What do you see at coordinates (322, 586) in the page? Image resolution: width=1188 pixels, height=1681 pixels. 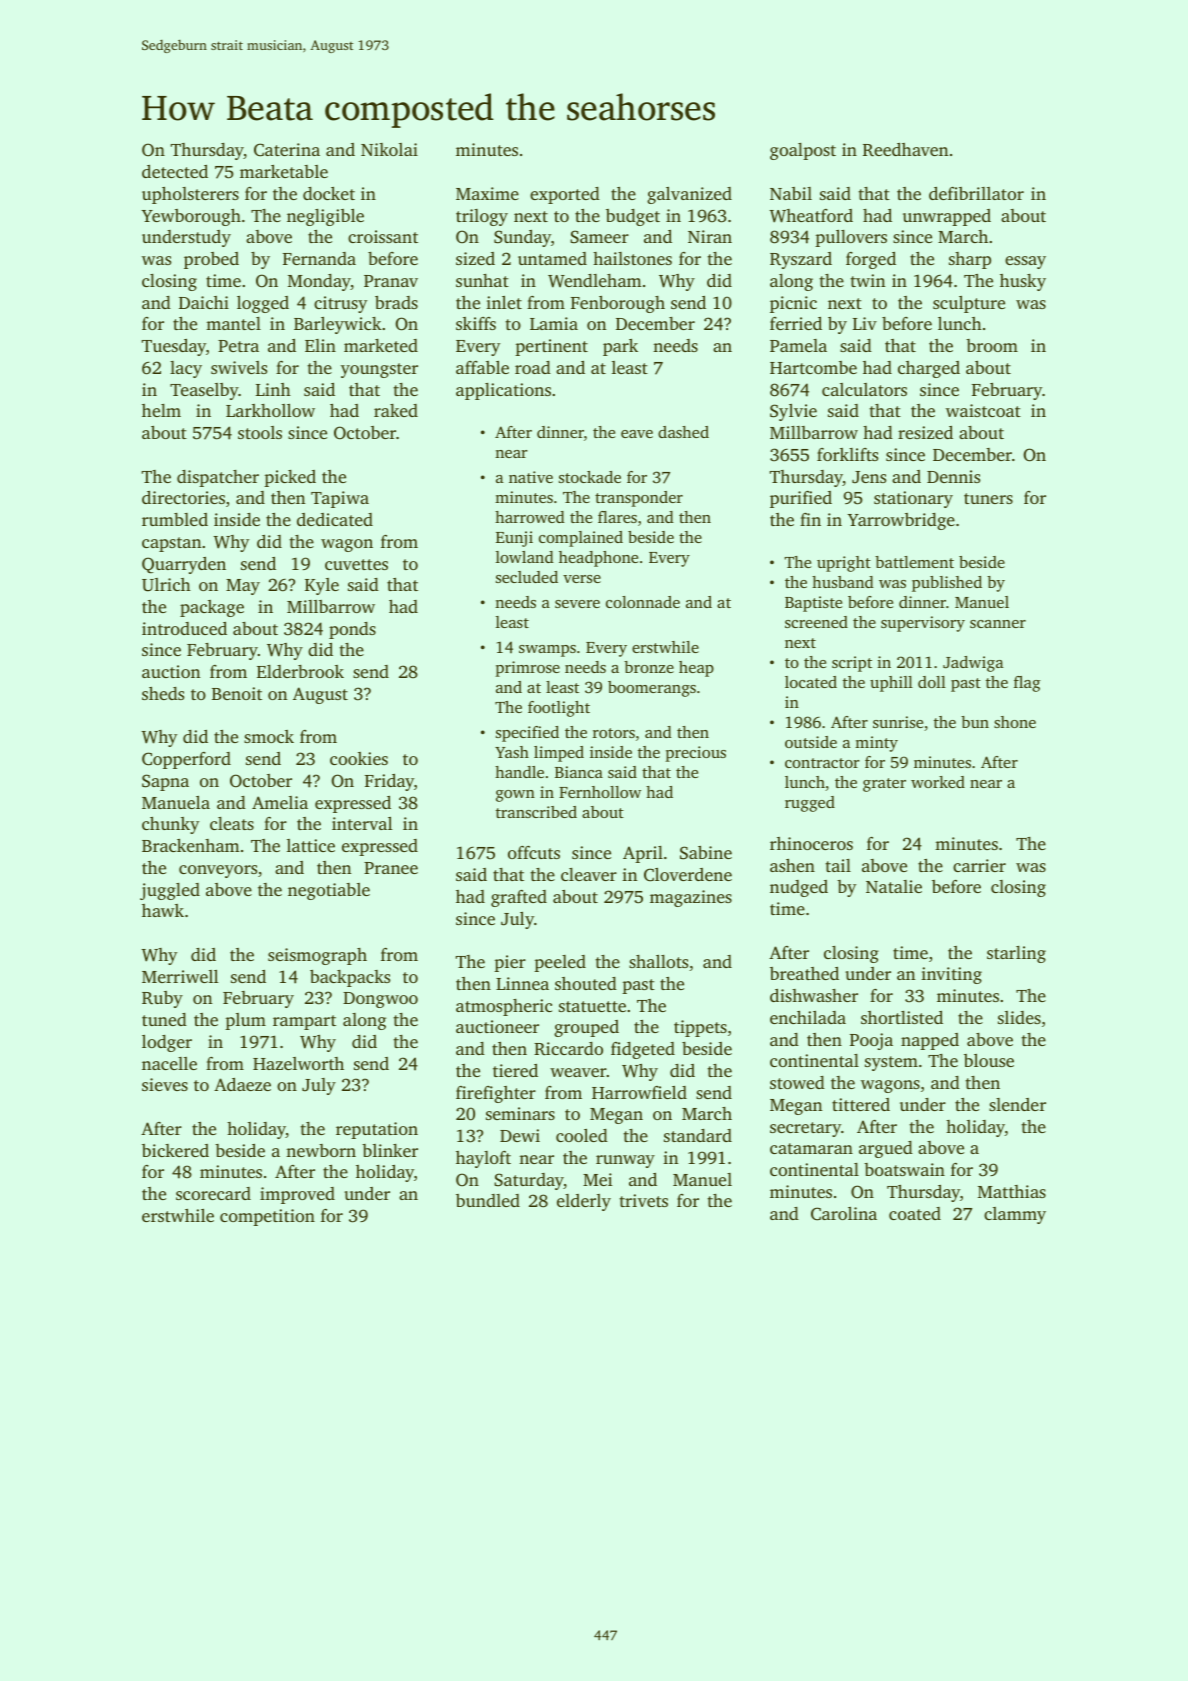 I see `Kyle` at bounding box center [322, 586].
